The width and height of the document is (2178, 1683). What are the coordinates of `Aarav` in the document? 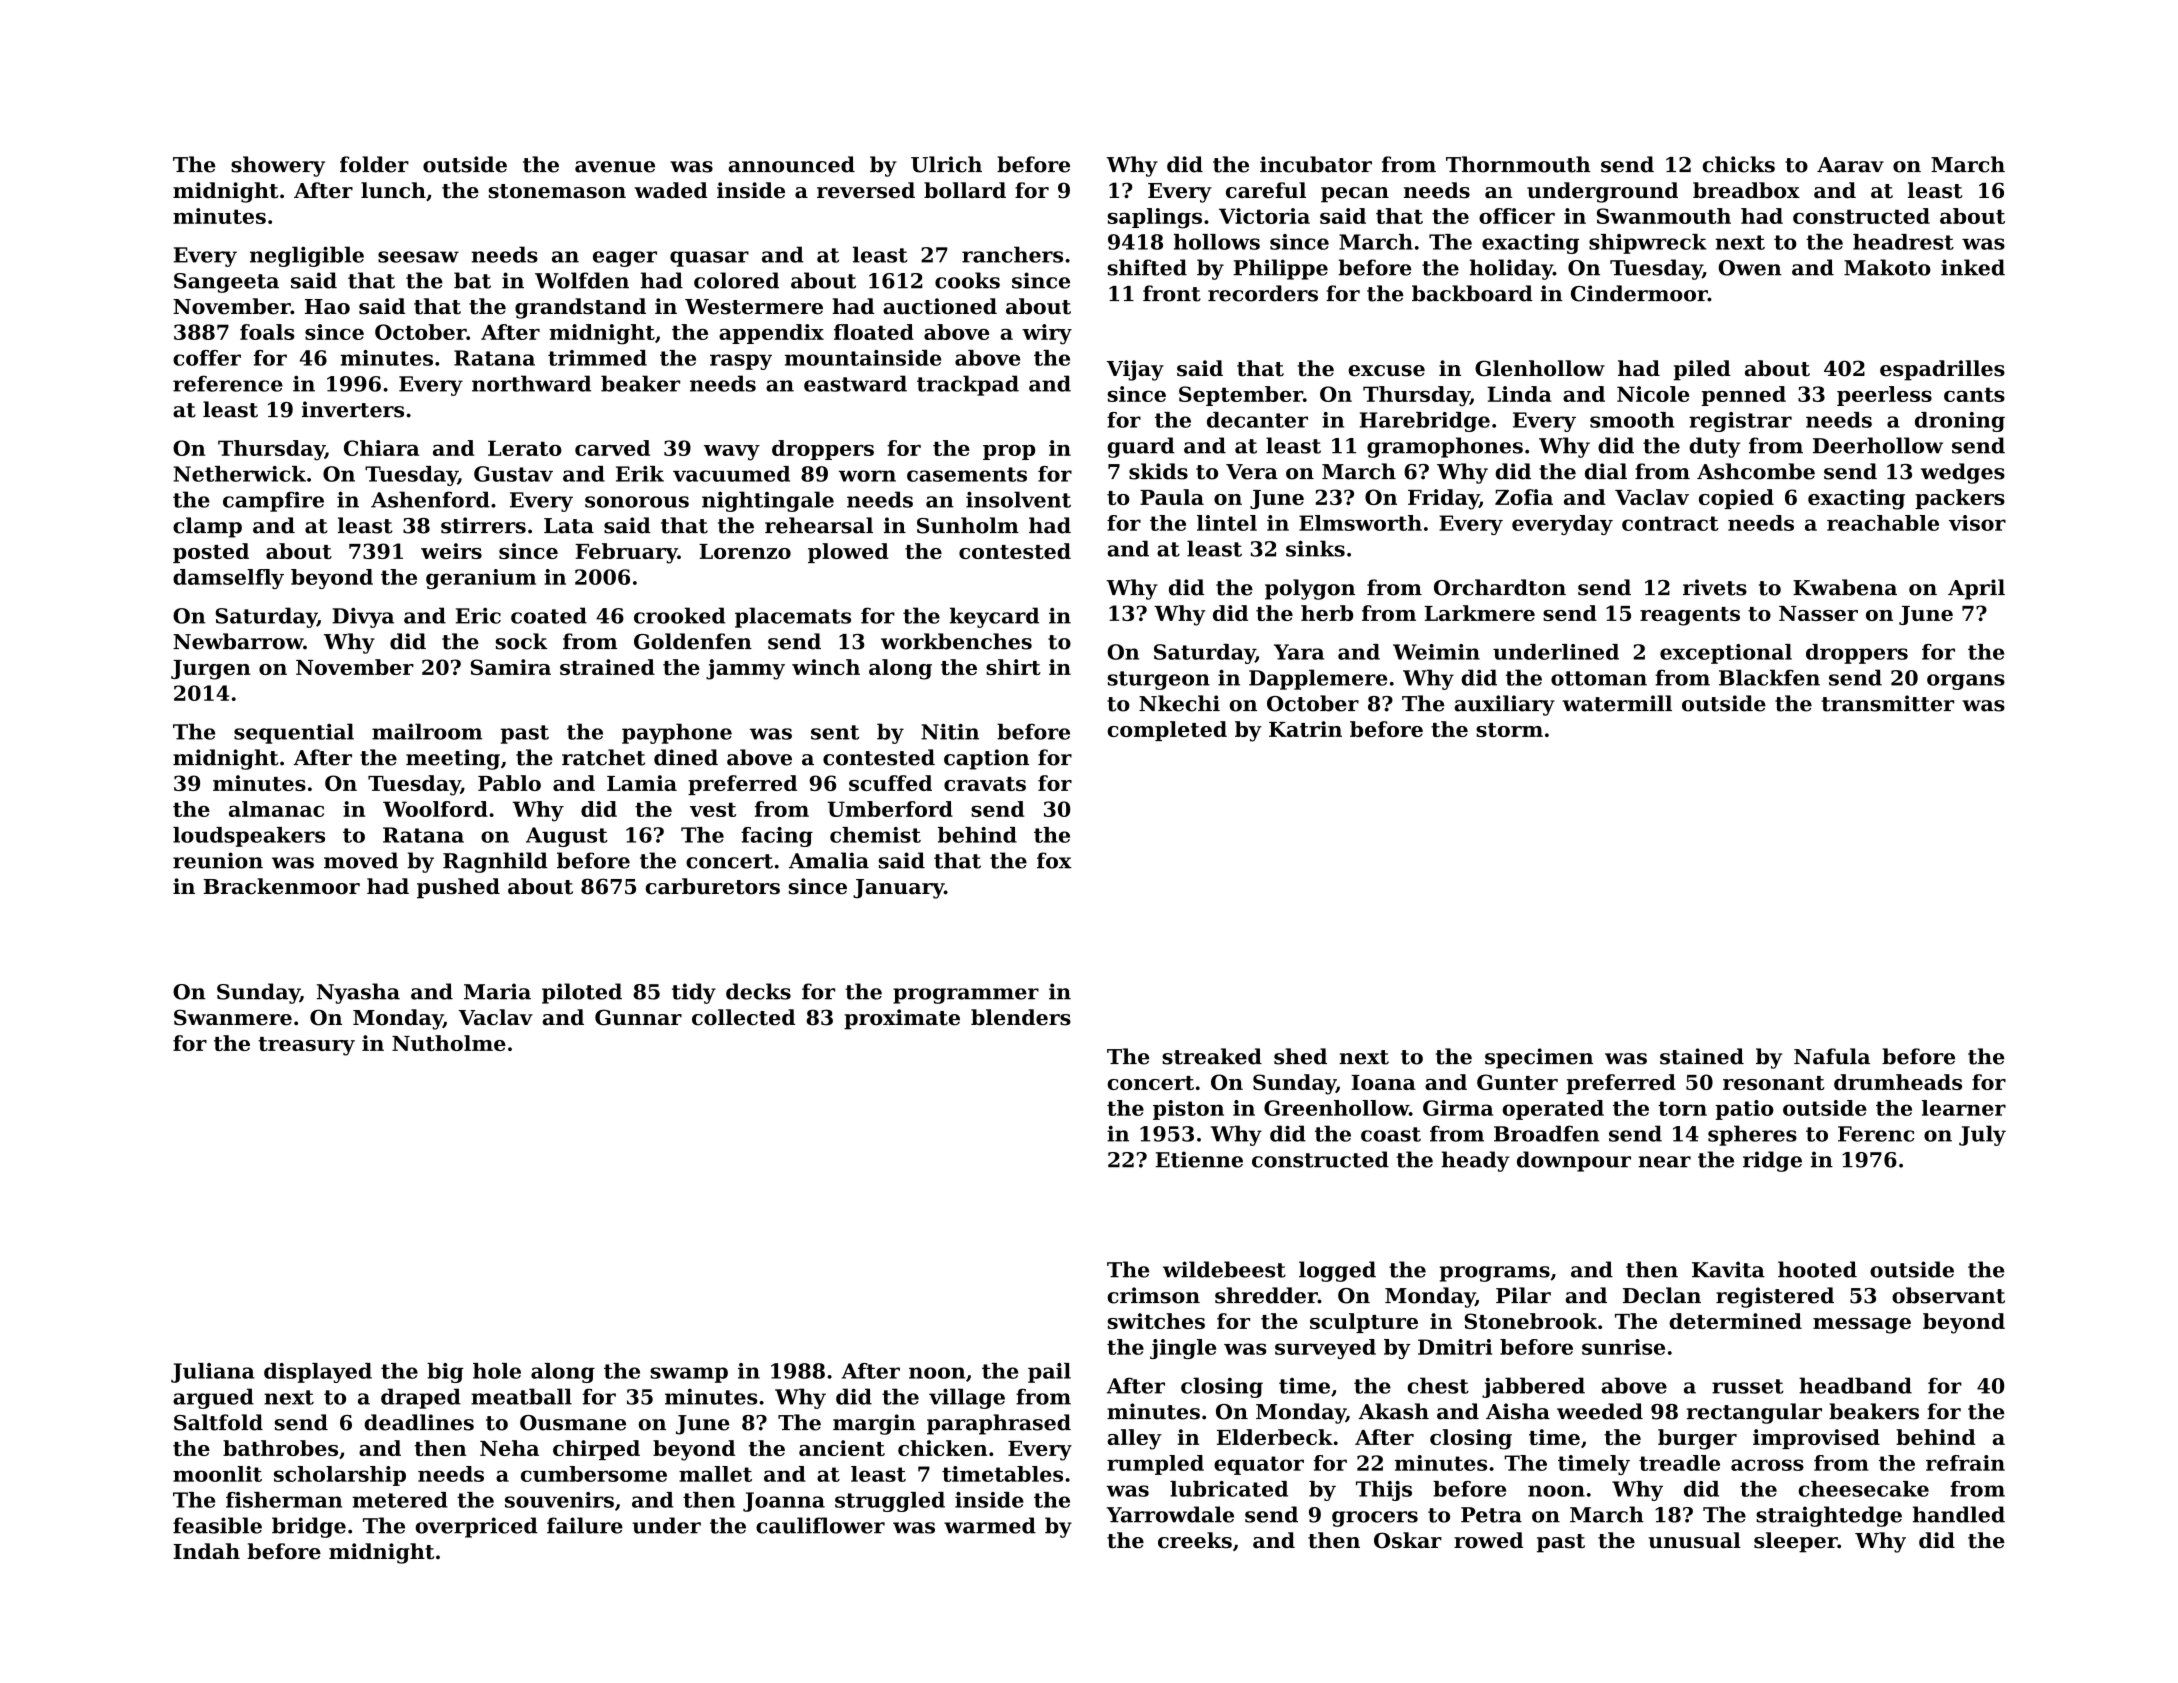 It's located at (1850, 165).
